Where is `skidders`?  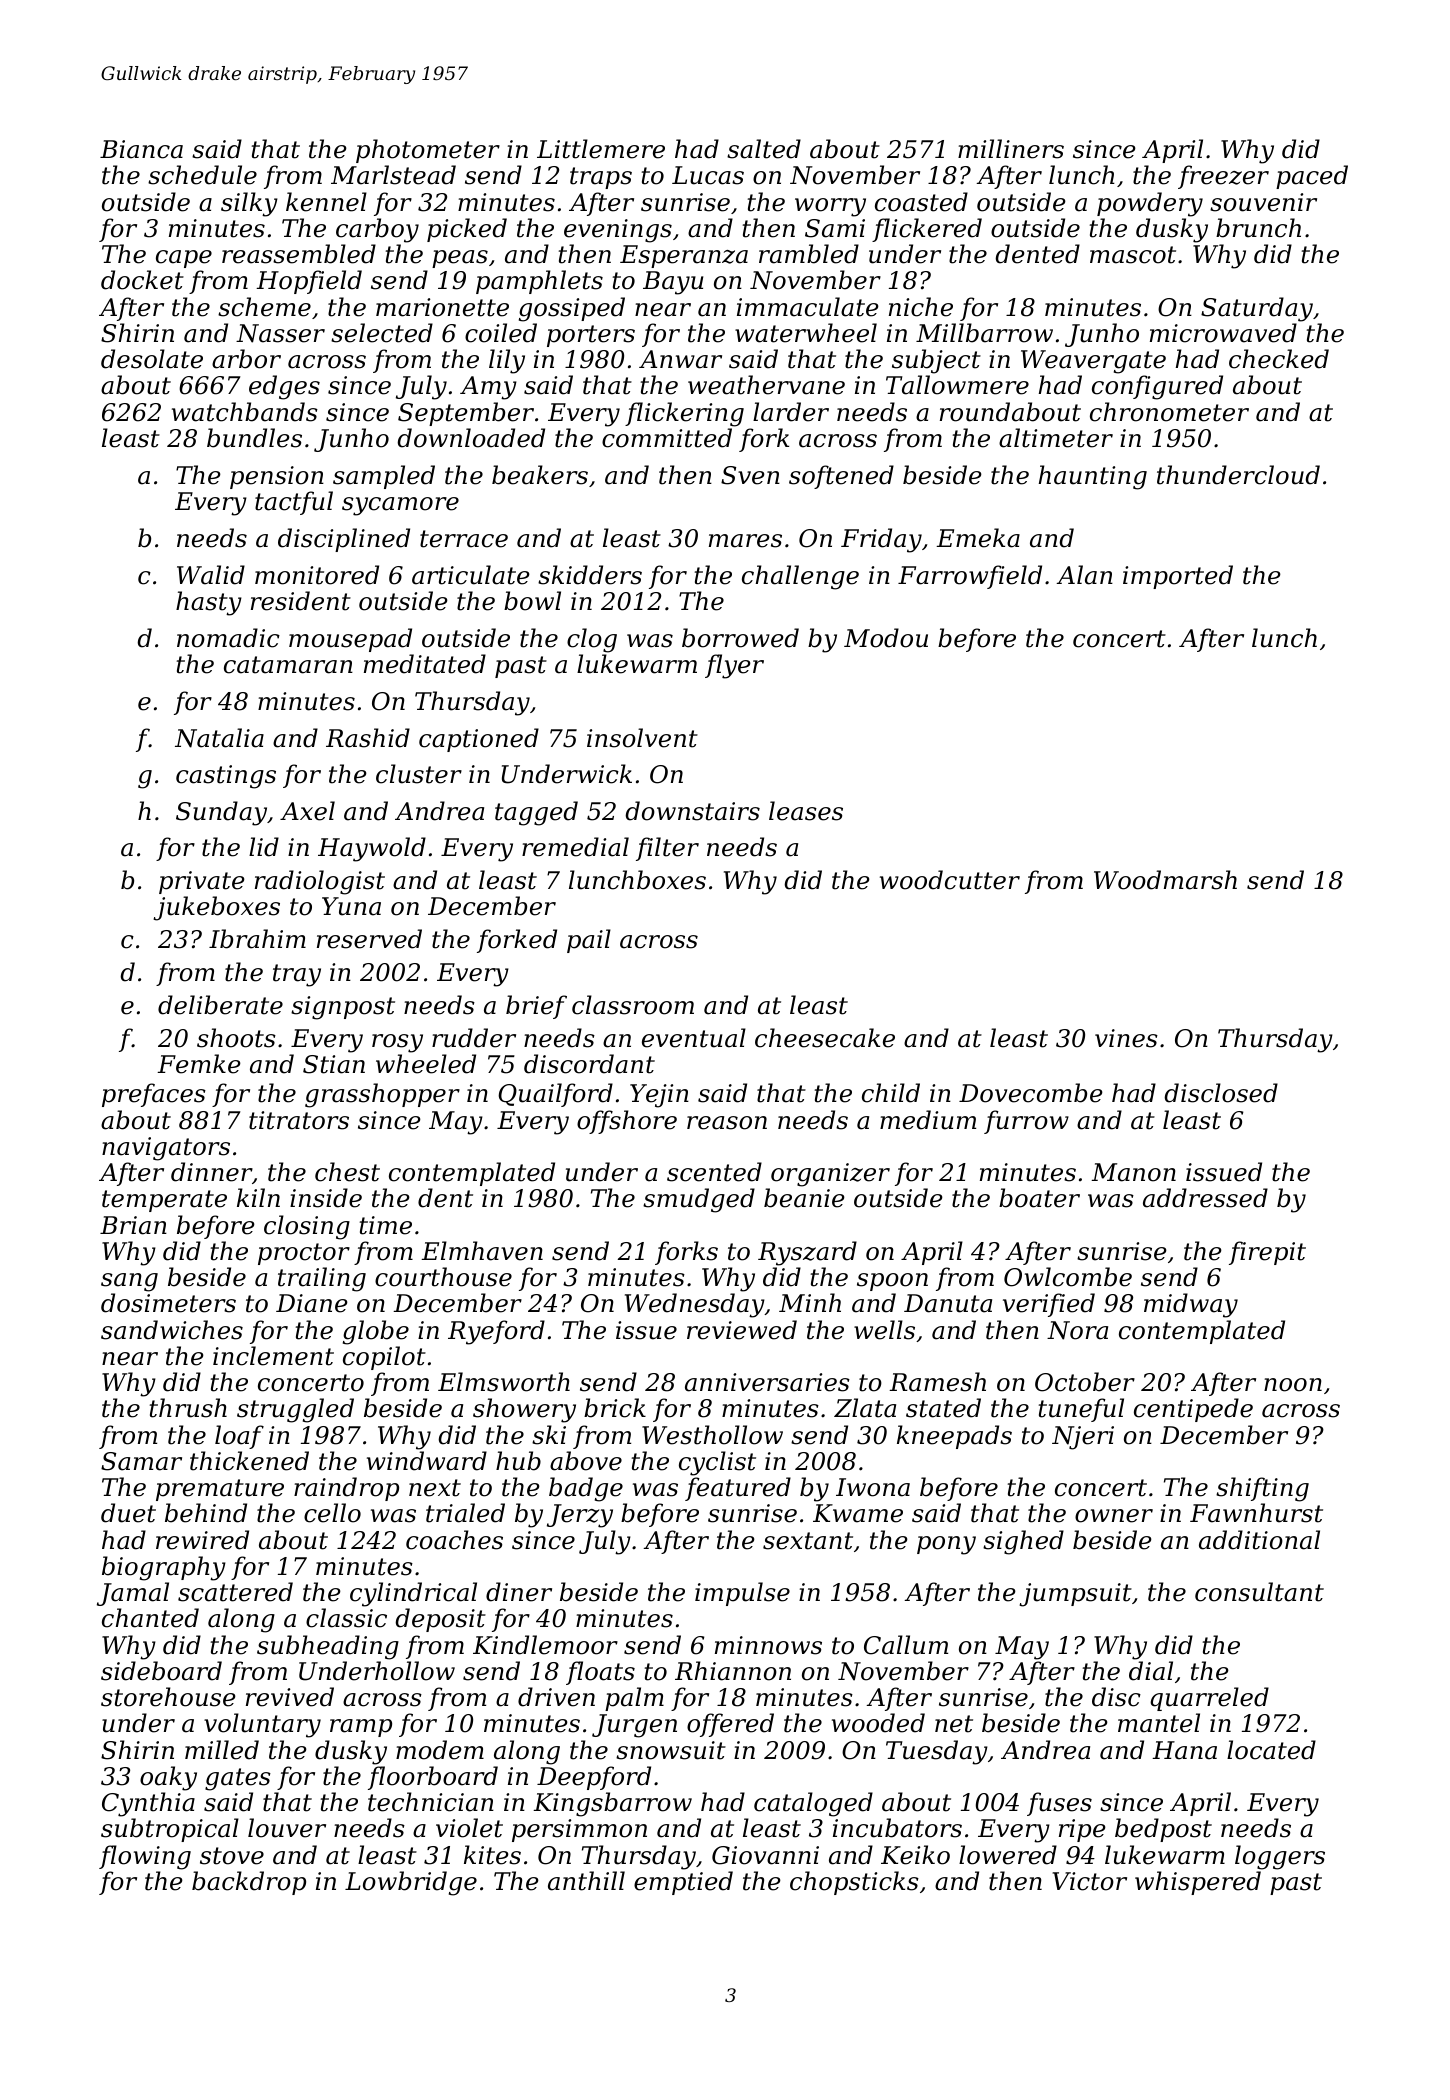
skidders is located at coordinates (590, 575).
